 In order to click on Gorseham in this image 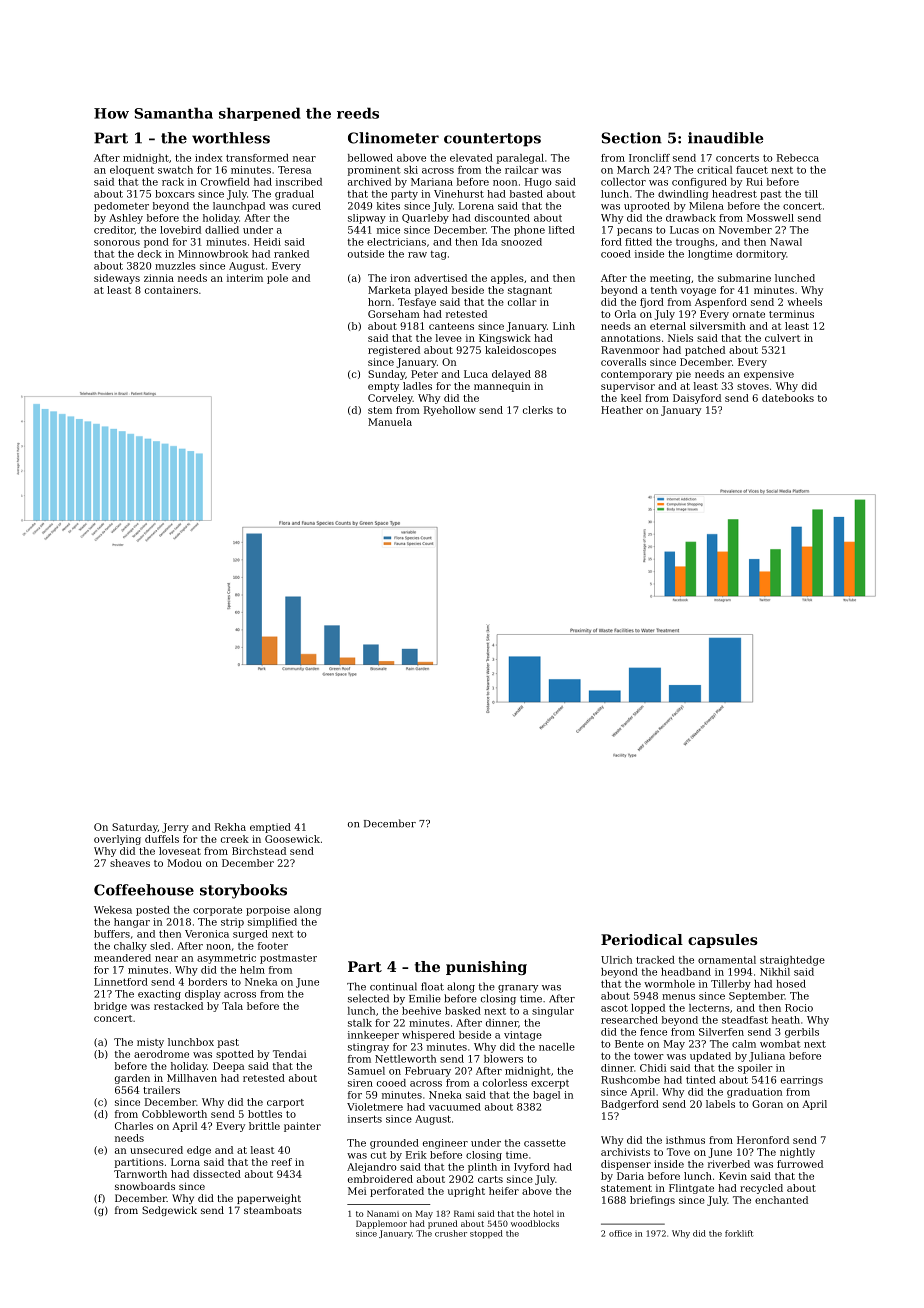, I will do `click(394, 314)`.
